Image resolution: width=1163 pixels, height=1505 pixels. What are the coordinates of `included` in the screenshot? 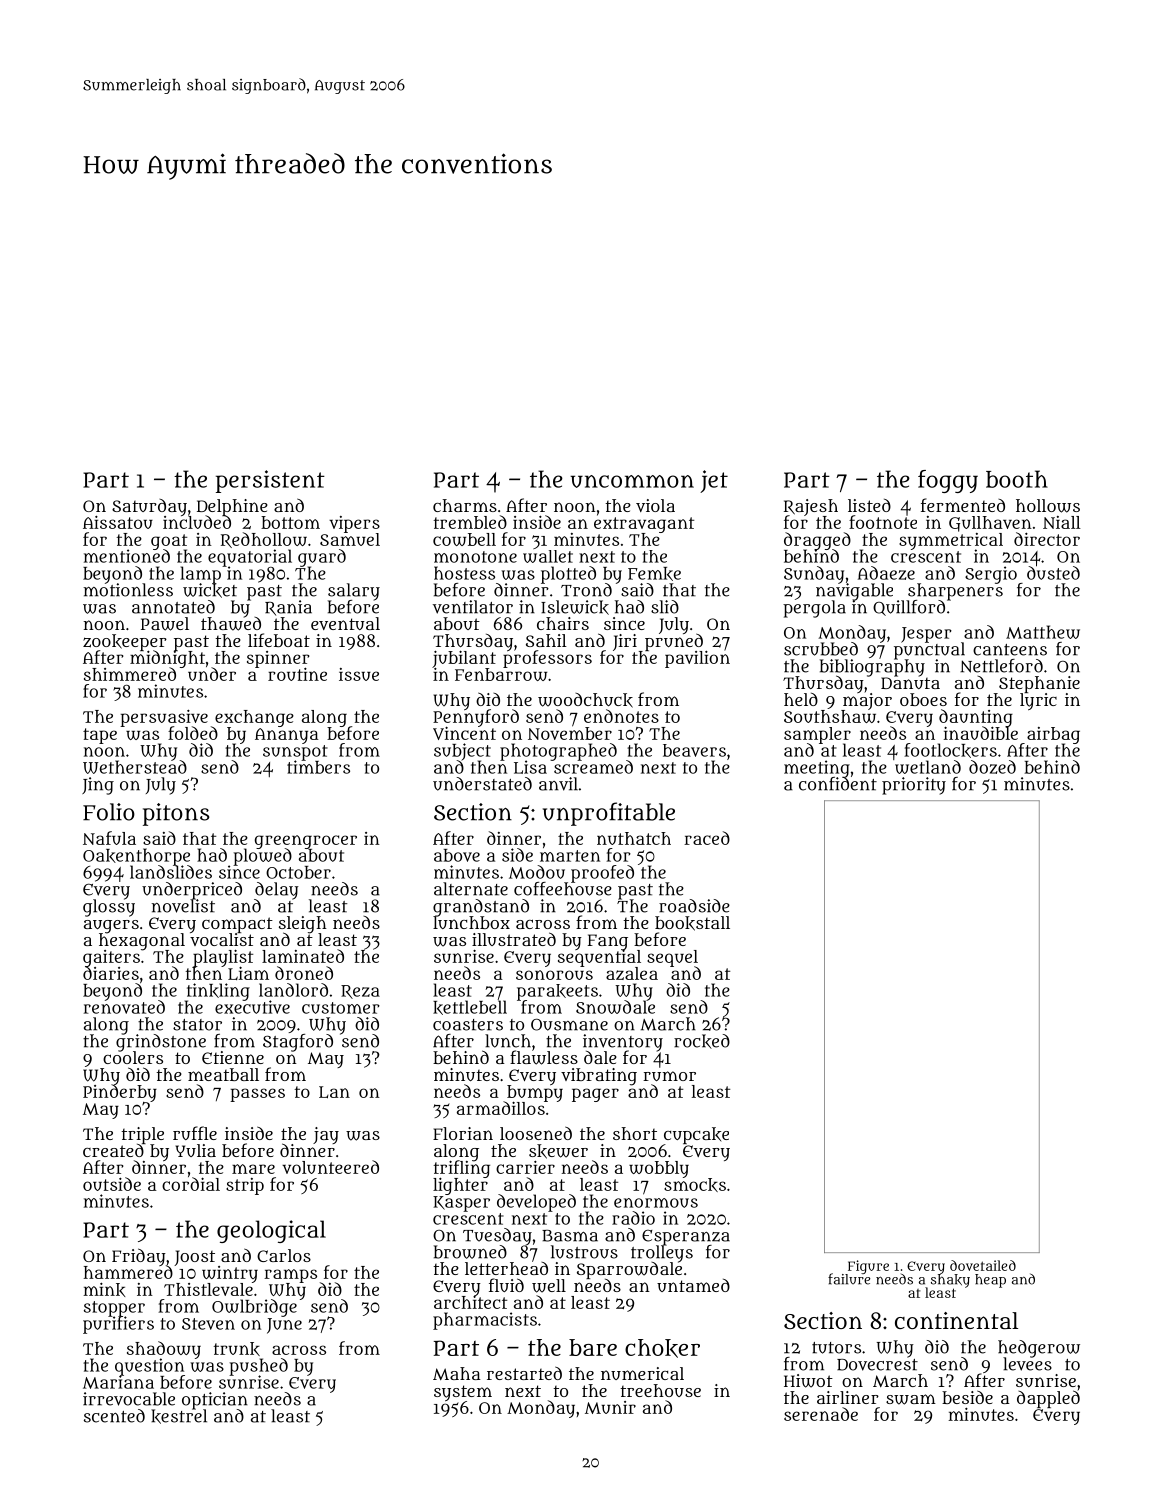 It's located at (197, 522).
